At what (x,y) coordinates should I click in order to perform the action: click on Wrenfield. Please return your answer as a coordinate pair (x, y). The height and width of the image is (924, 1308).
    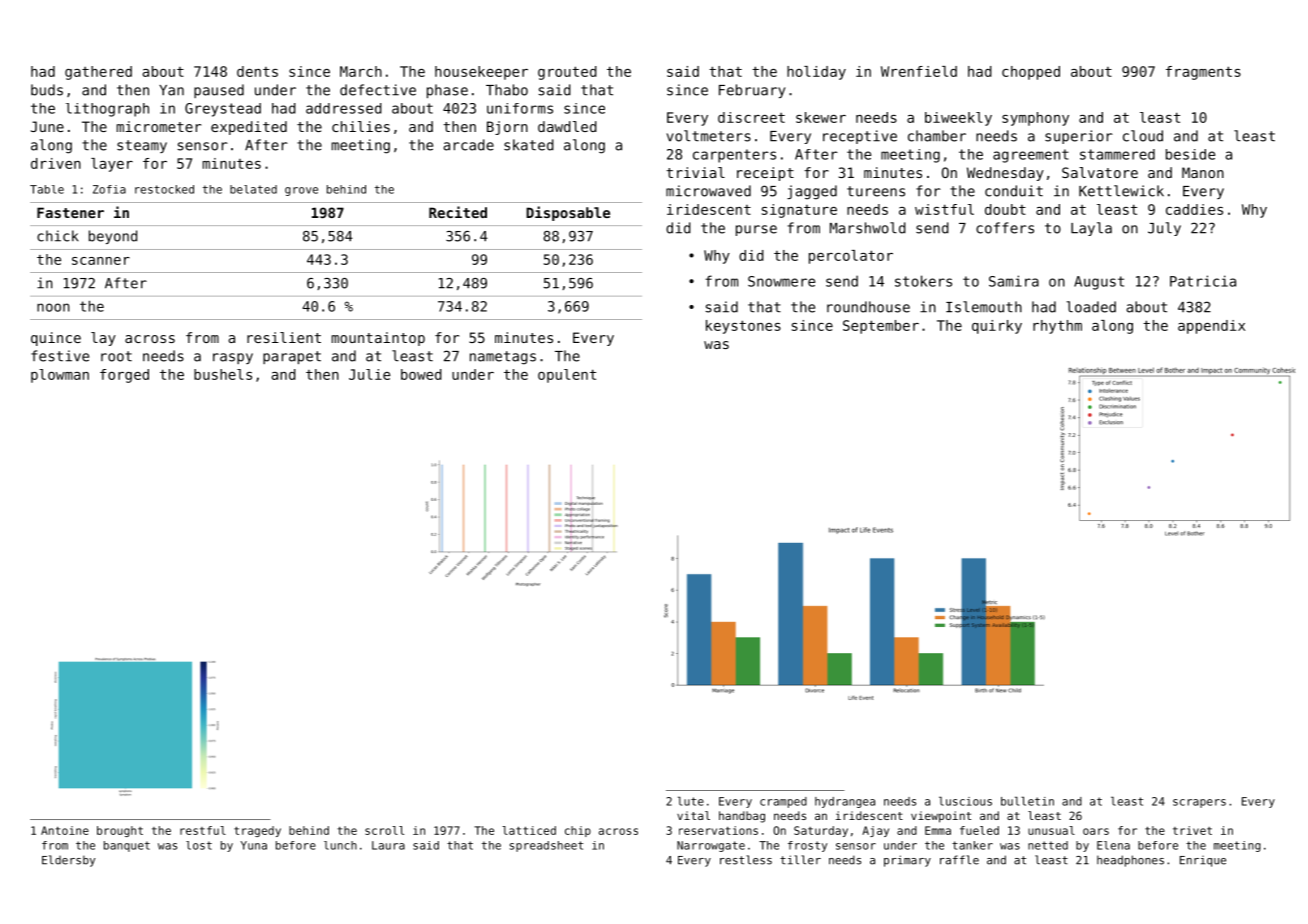
    Looking at the image, I should click on (919, 71).
